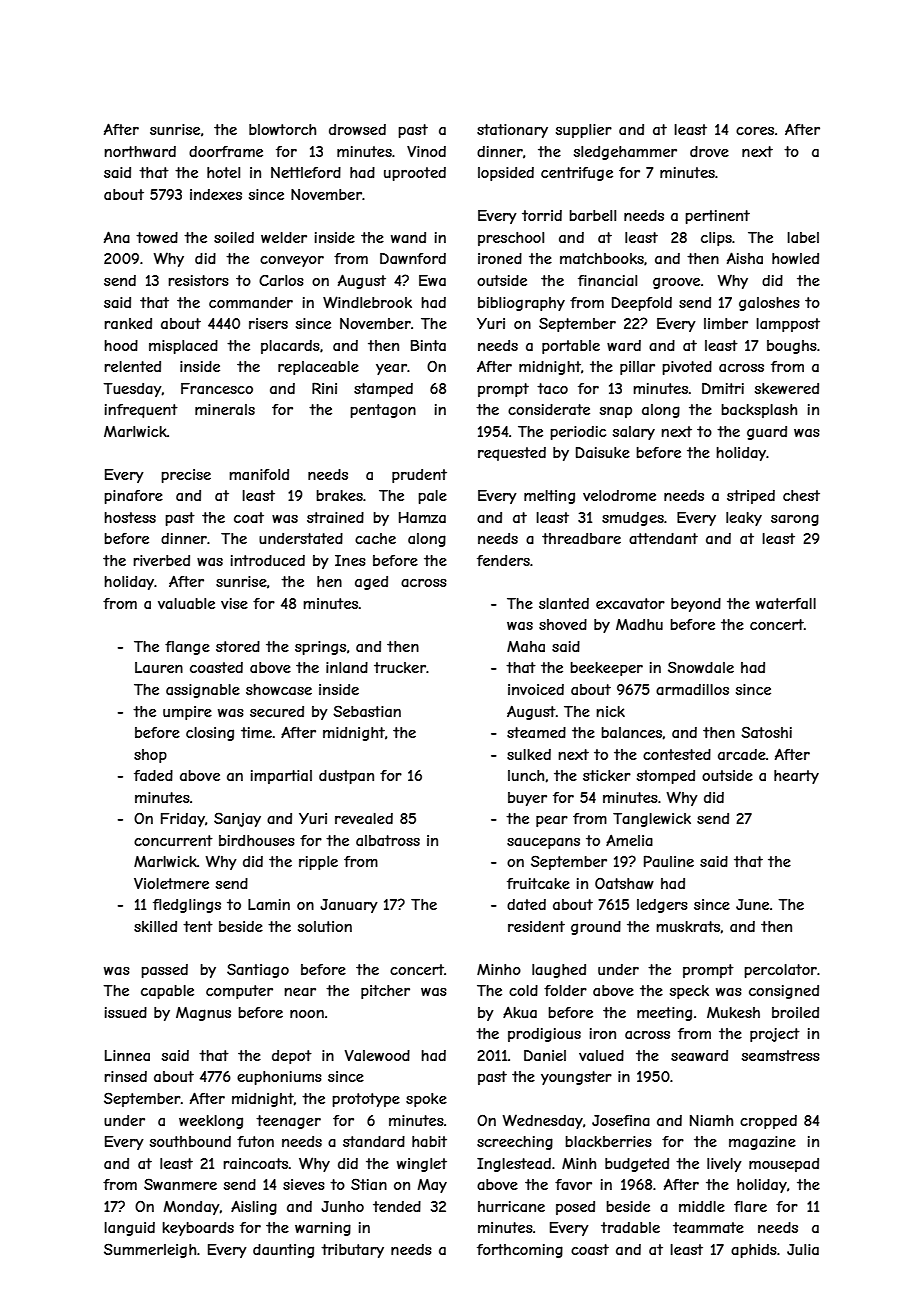 The image size is (924, 1314). What do you see at coordinates (755, 131) in the image?
I see `cores` at bounding box center [755, 131].
